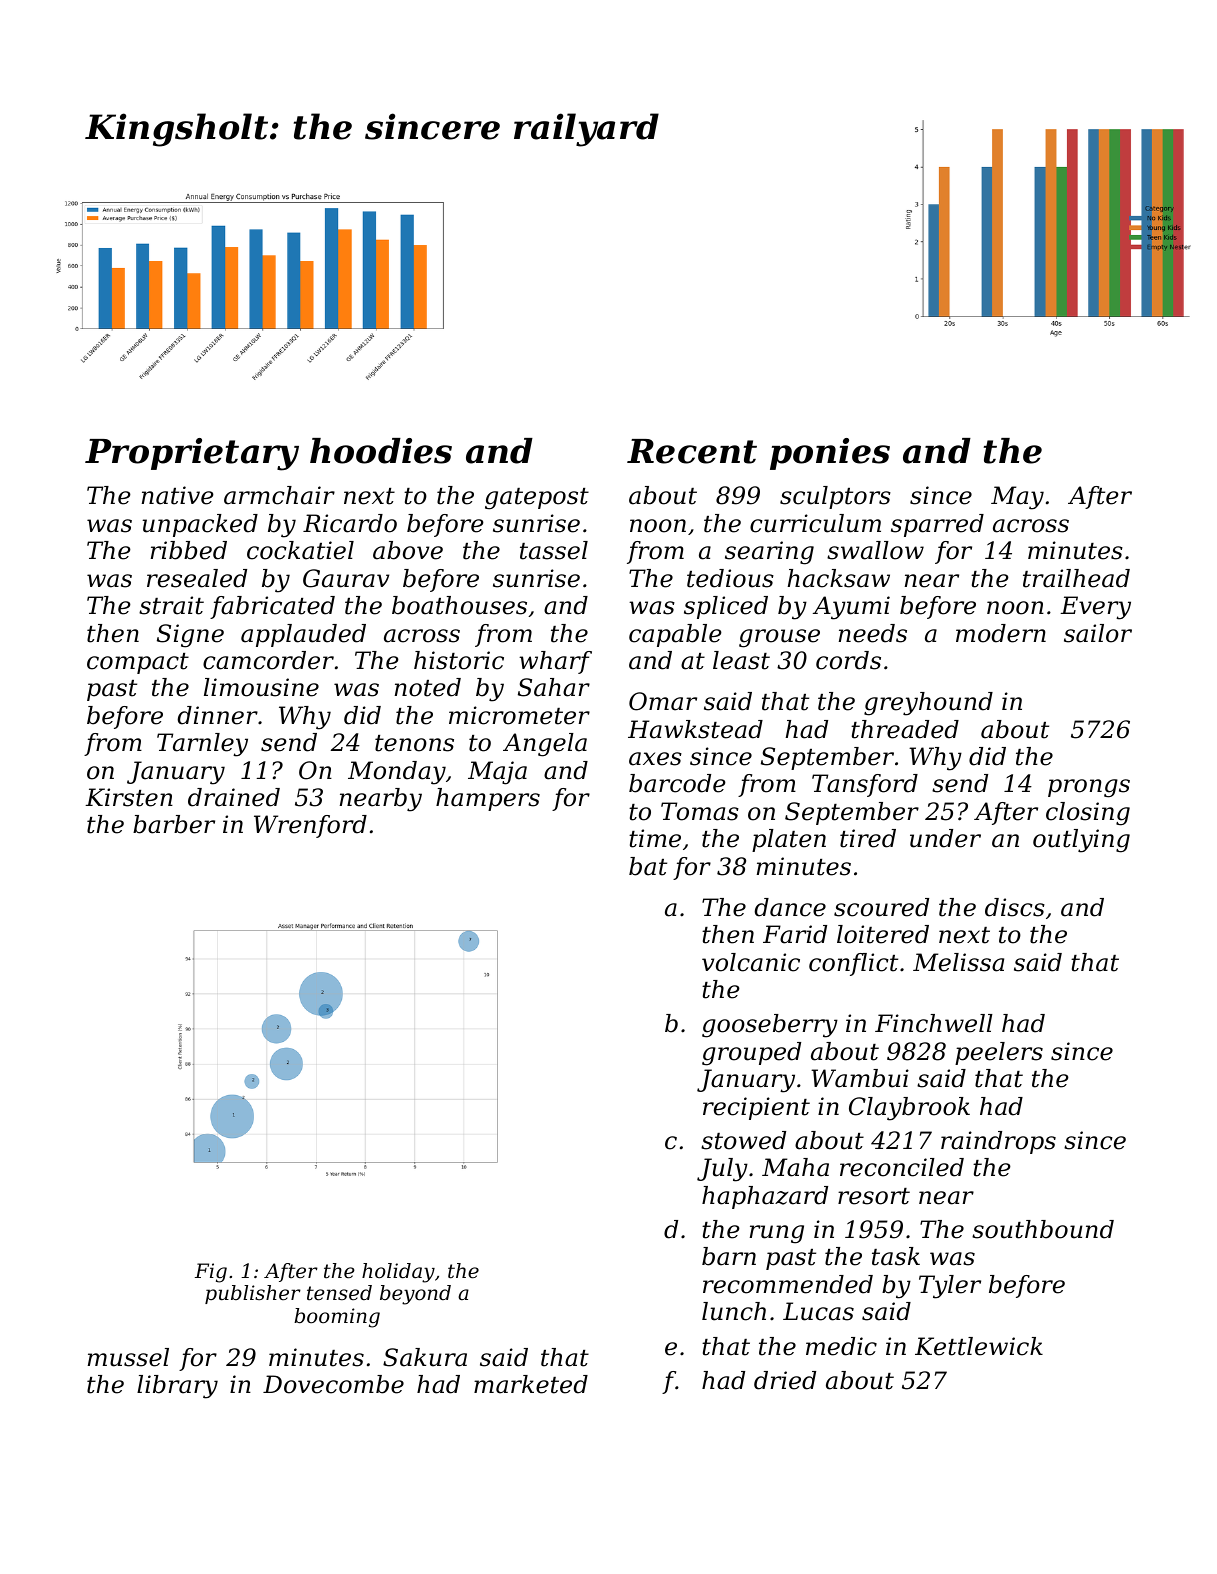  I want to click on raindrops, so click(998, 1142).
